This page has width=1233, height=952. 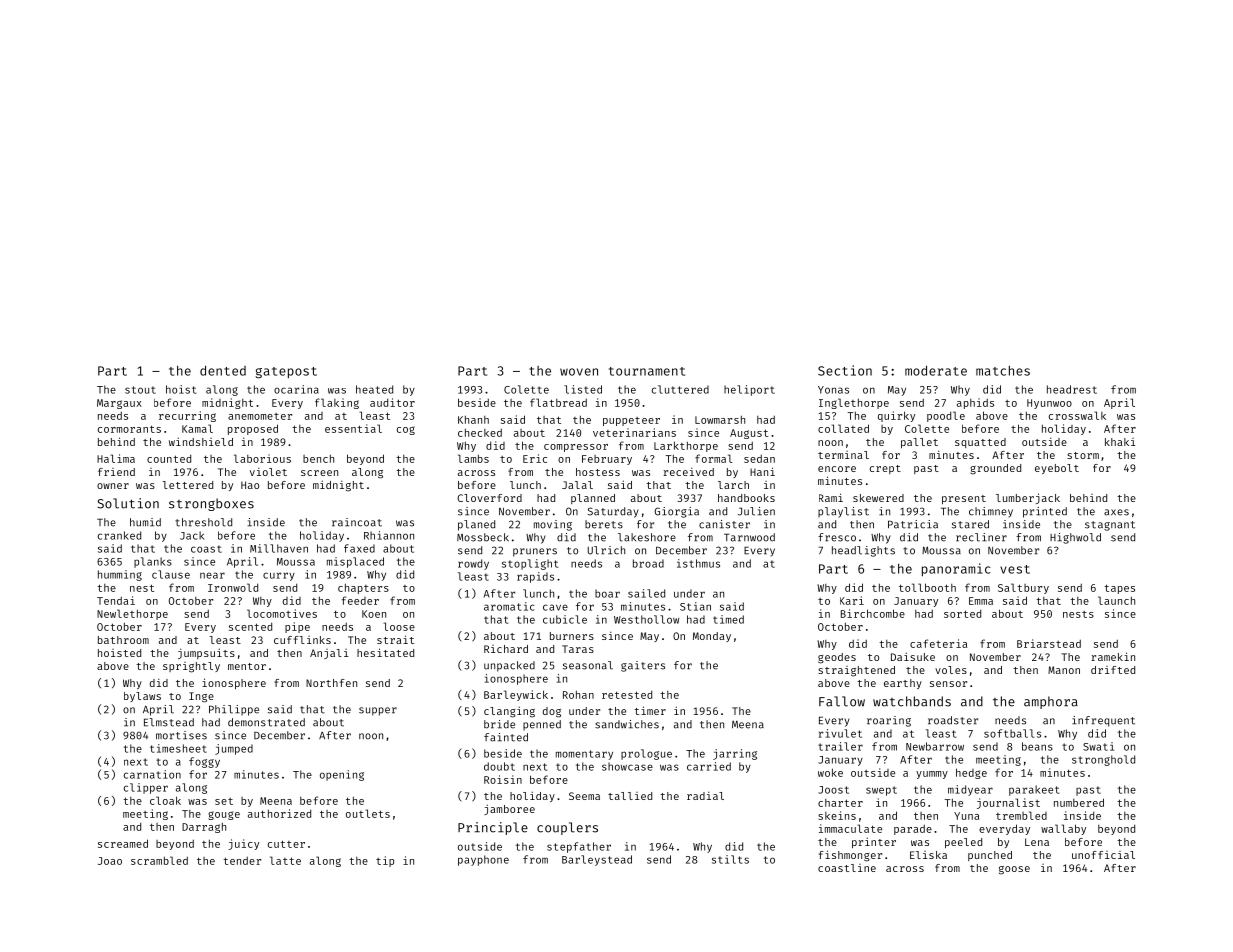 I want to click on matches, so click(x=1003, y=370).
